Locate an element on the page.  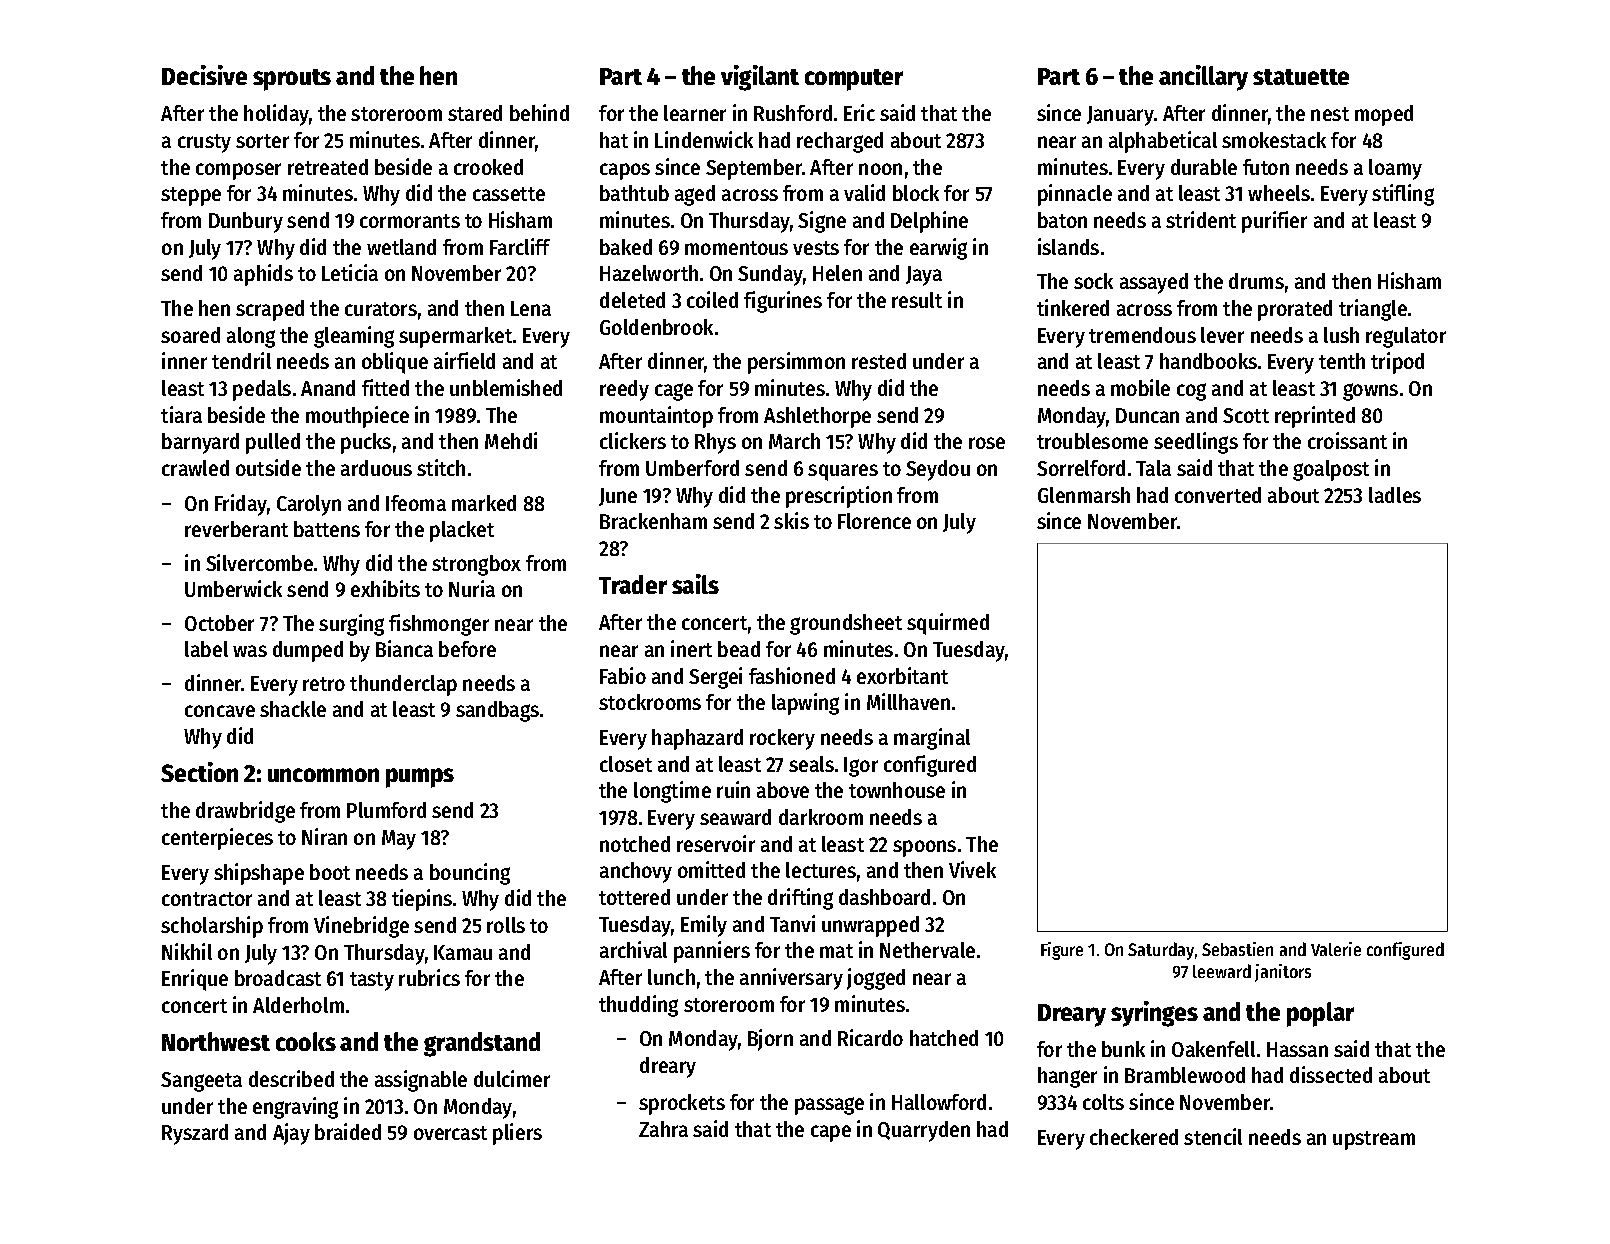
smokestack is located at coordinates (1274, 140).
